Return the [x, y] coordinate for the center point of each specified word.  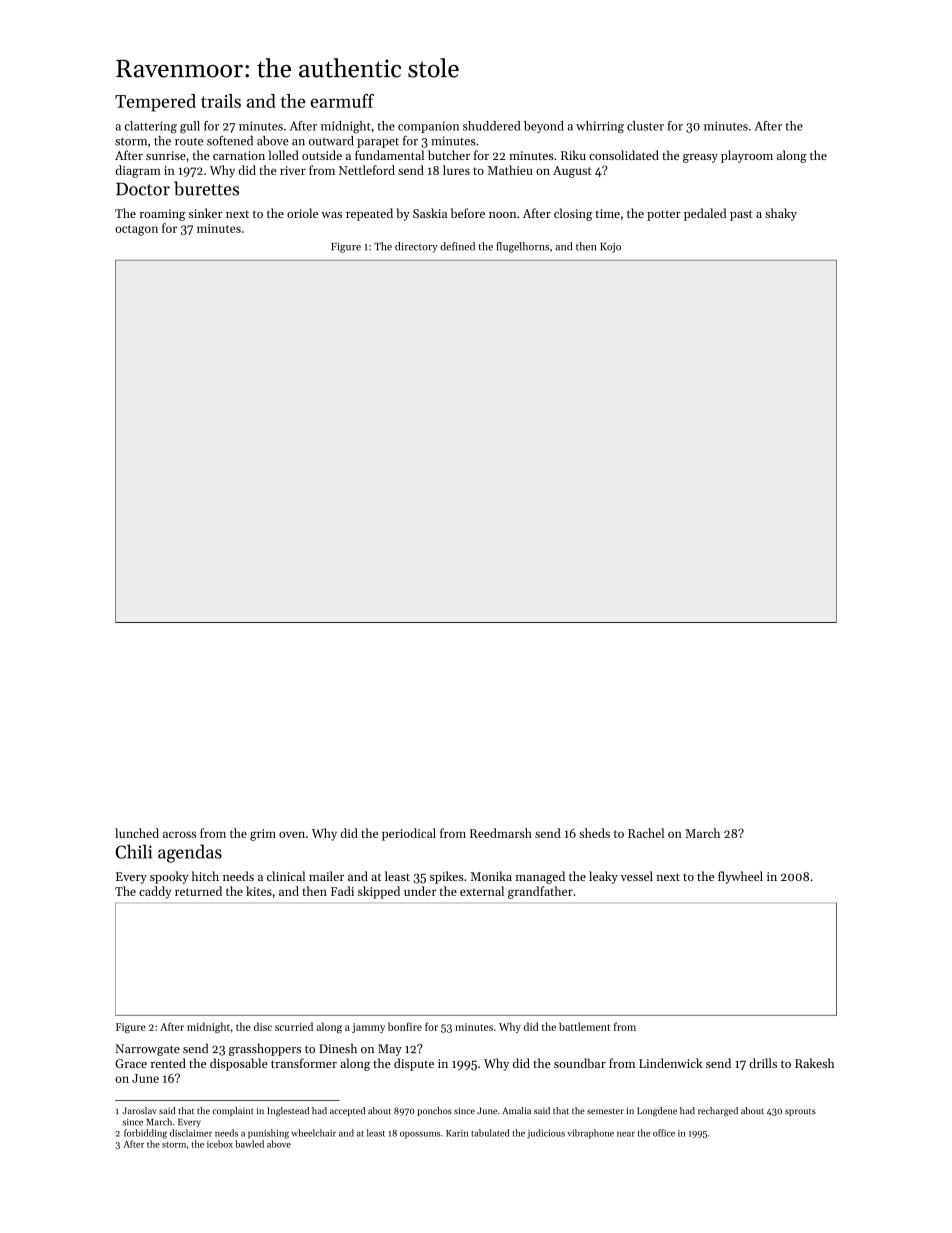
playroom [747, 156]
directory [416, 247]
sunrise [166, 155]
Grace [131, 1063]
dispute [414, 1064]
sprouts [800, 1112]
